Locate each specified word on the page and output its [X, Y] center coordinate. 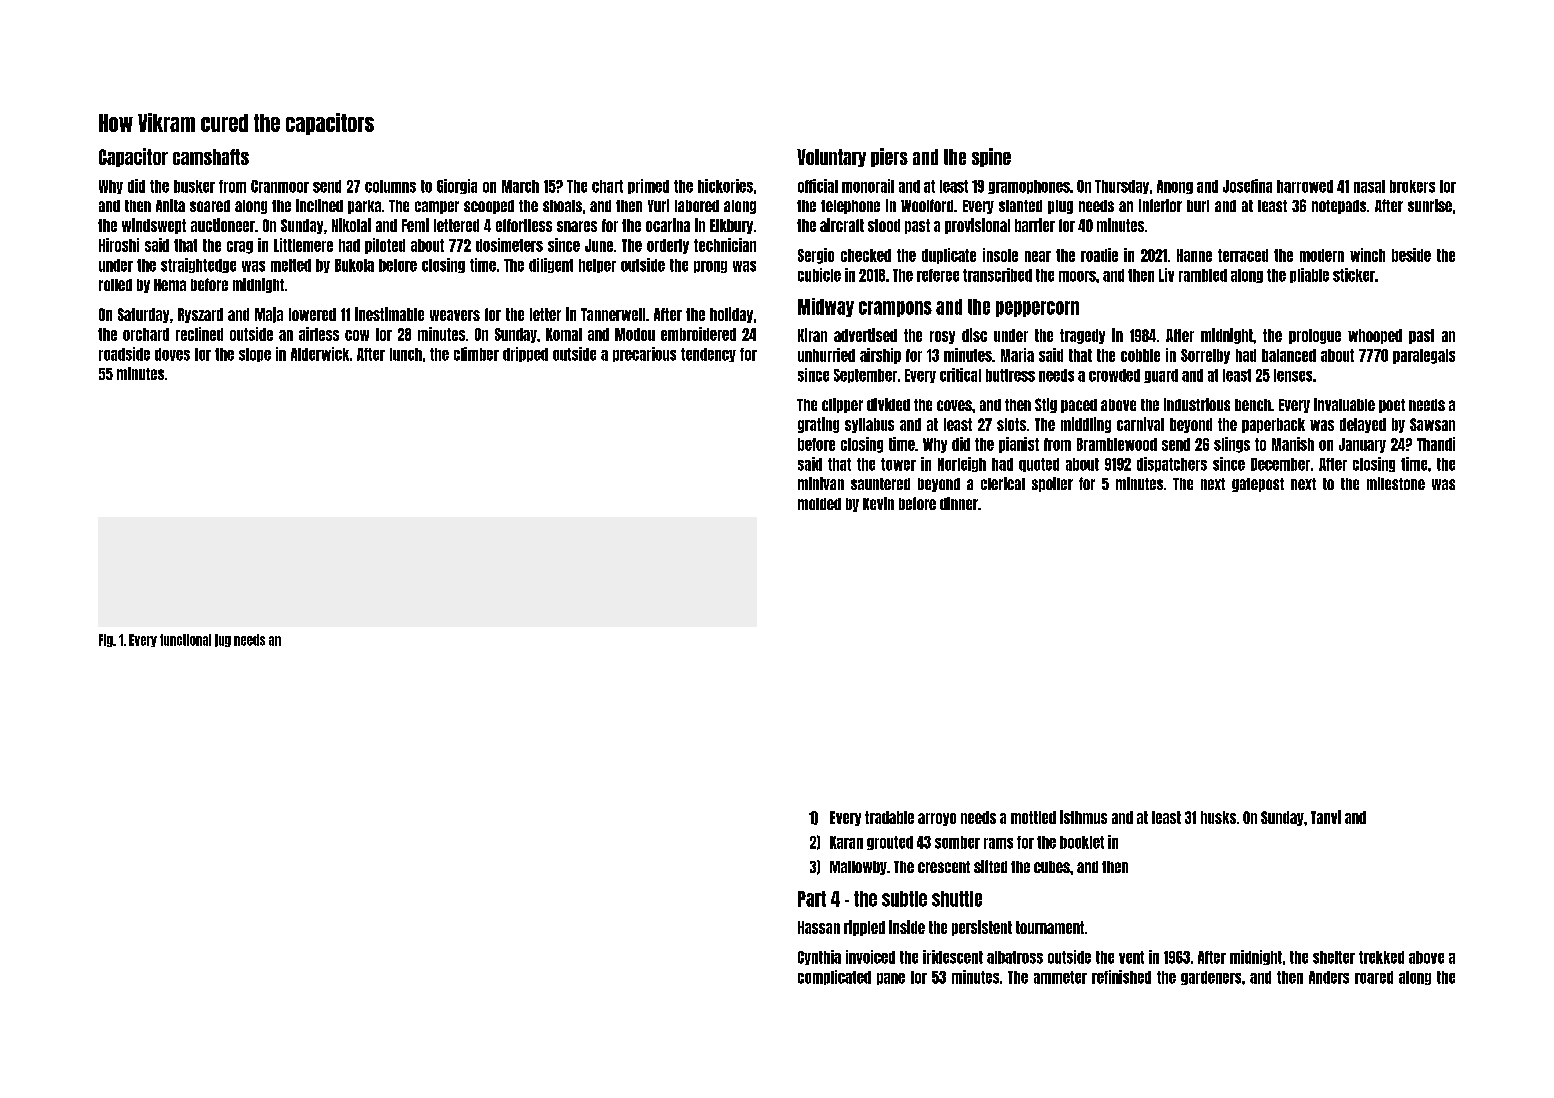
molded [819, 504]
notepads [1339, 207]
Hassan [819, 927]
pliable [1309, 275]
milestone [1396, 483]
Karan [846, 842]
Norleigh [962, 464]
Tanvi [1326, 817]
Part [812, 899]
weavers [455, 315]
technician [725, 245]
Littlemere [303, 245]
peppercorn [1037, 309]
